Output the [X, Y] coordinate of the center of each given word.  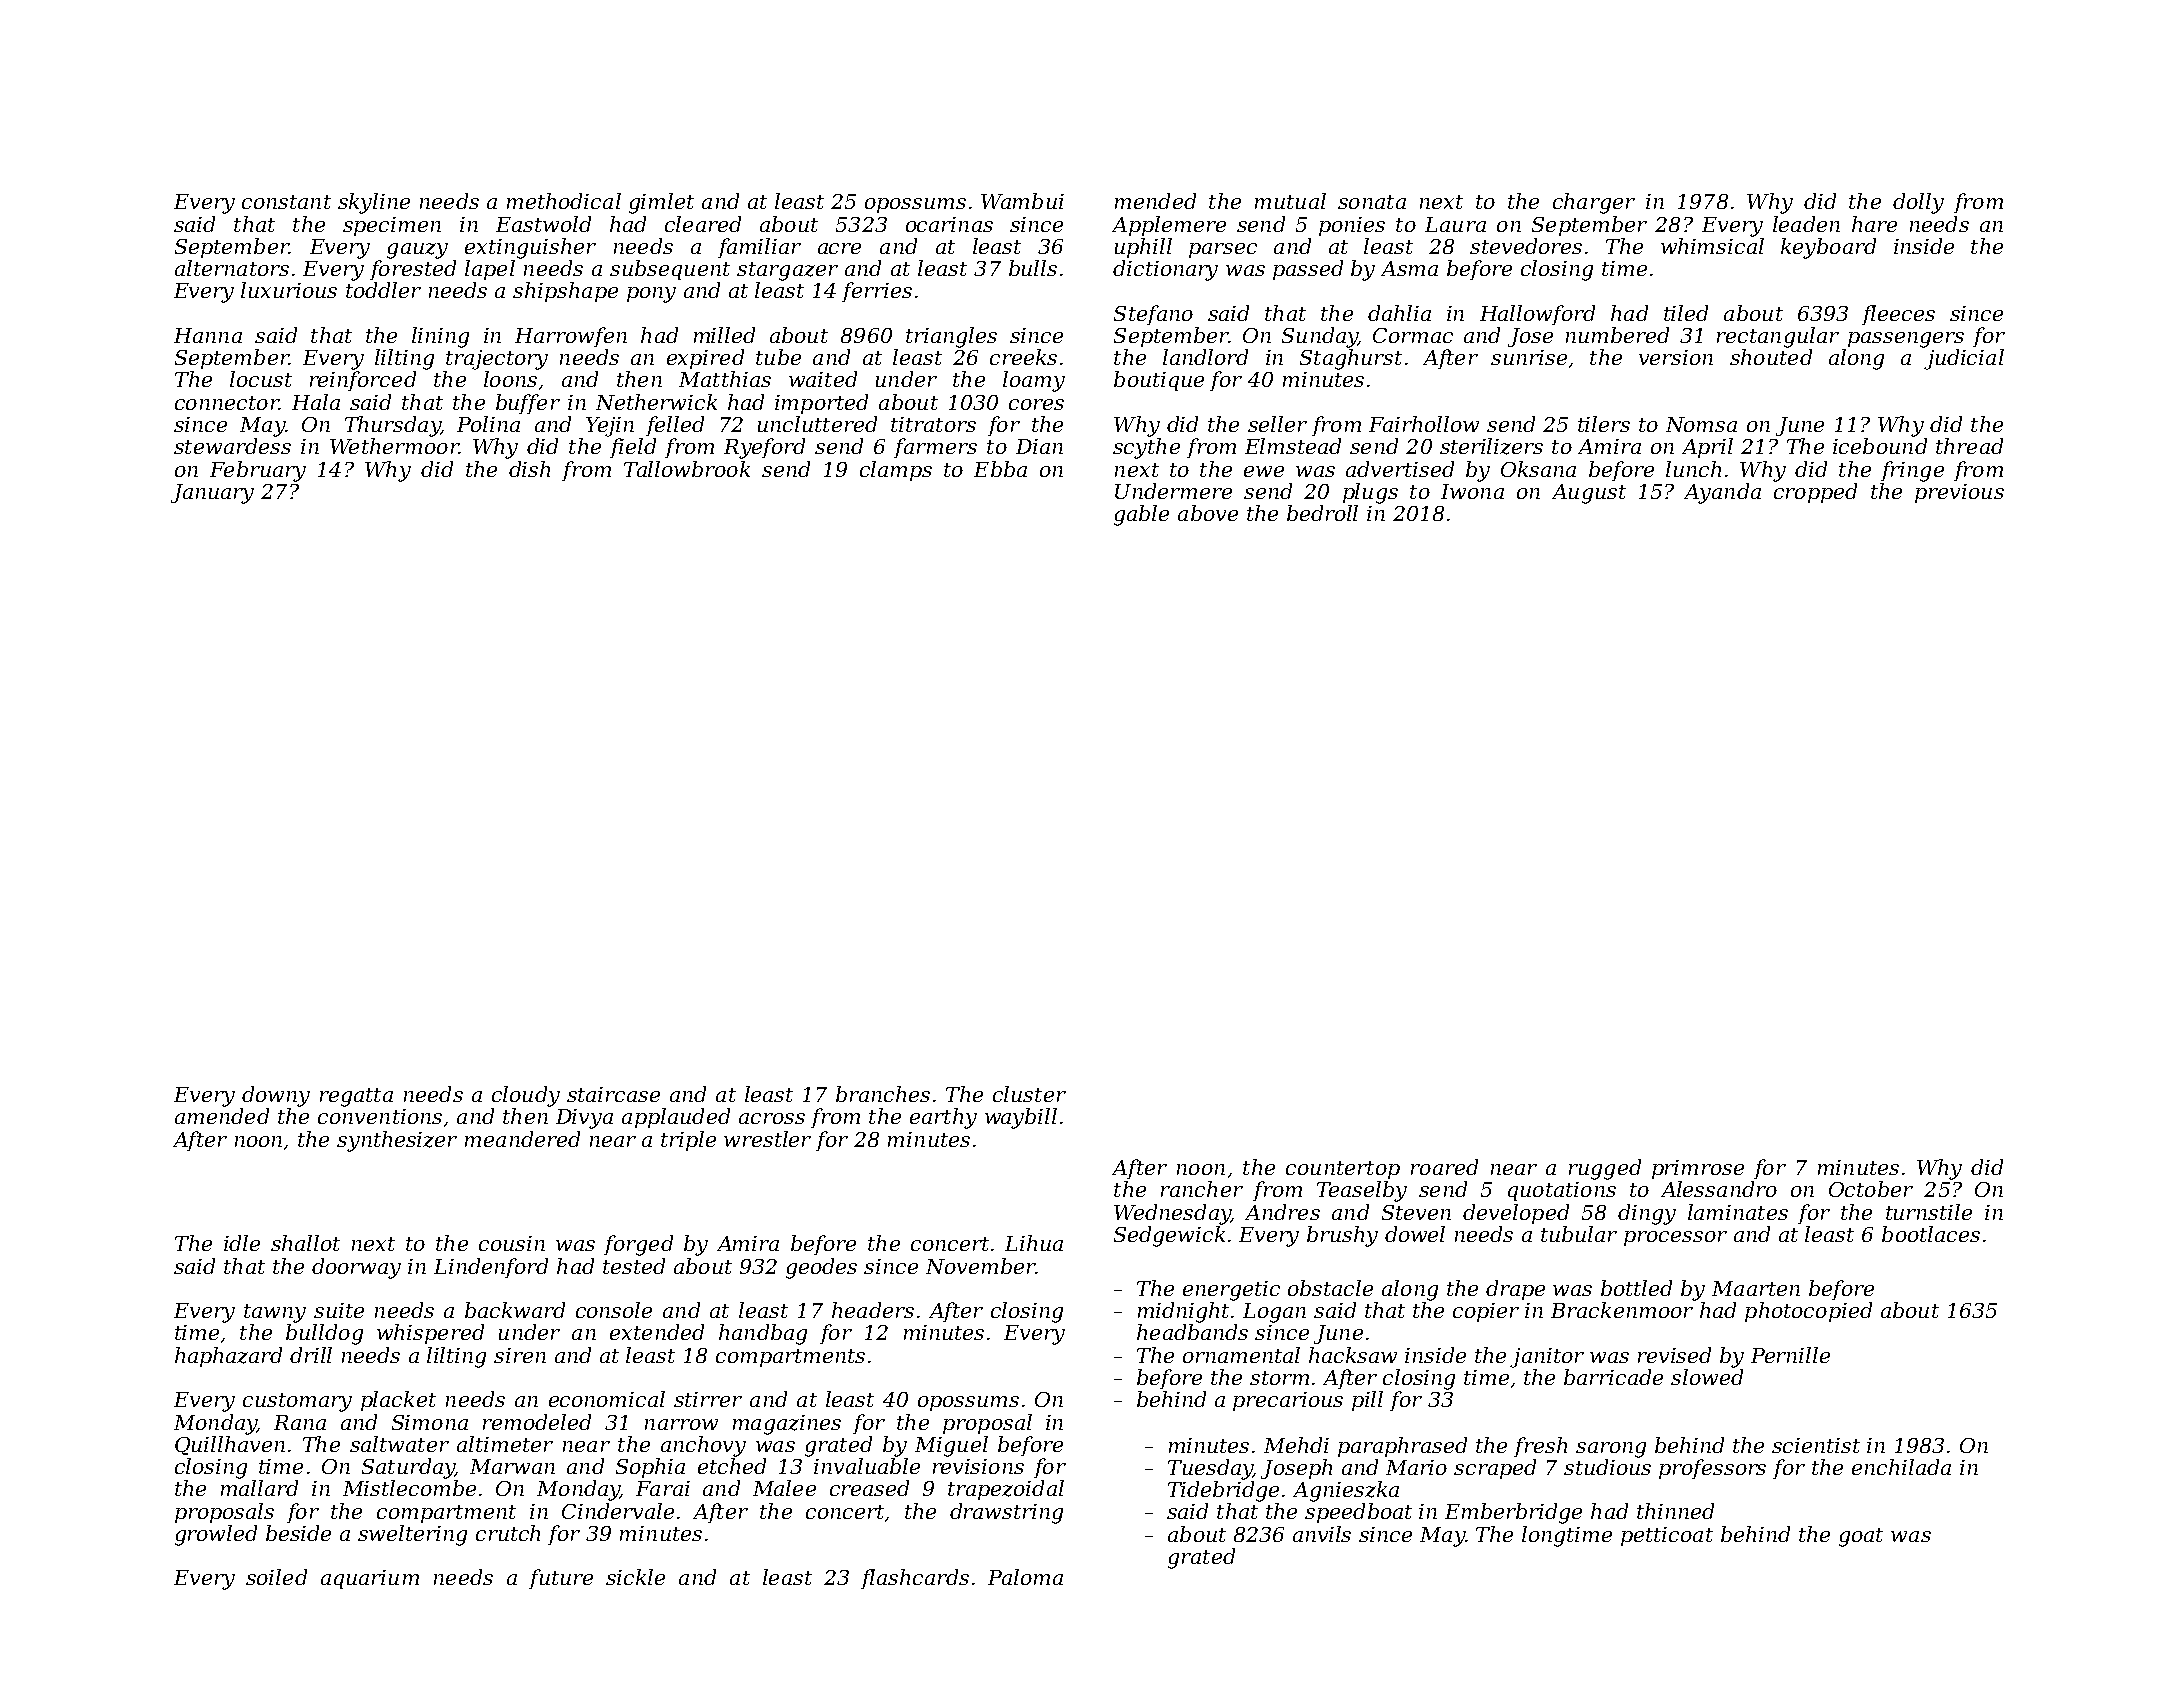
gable [1141, 515]
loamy [1034, 381]
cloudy [526, 1096]
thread [1969, 446]
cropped [1815, 493]
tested [634, 1266]
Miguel [951, 1446]
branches [883, 1094]
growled [216, 1535]
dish [529, 469]
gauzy [417, 251]
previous [1959, 493]
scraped [1495, 1469]
